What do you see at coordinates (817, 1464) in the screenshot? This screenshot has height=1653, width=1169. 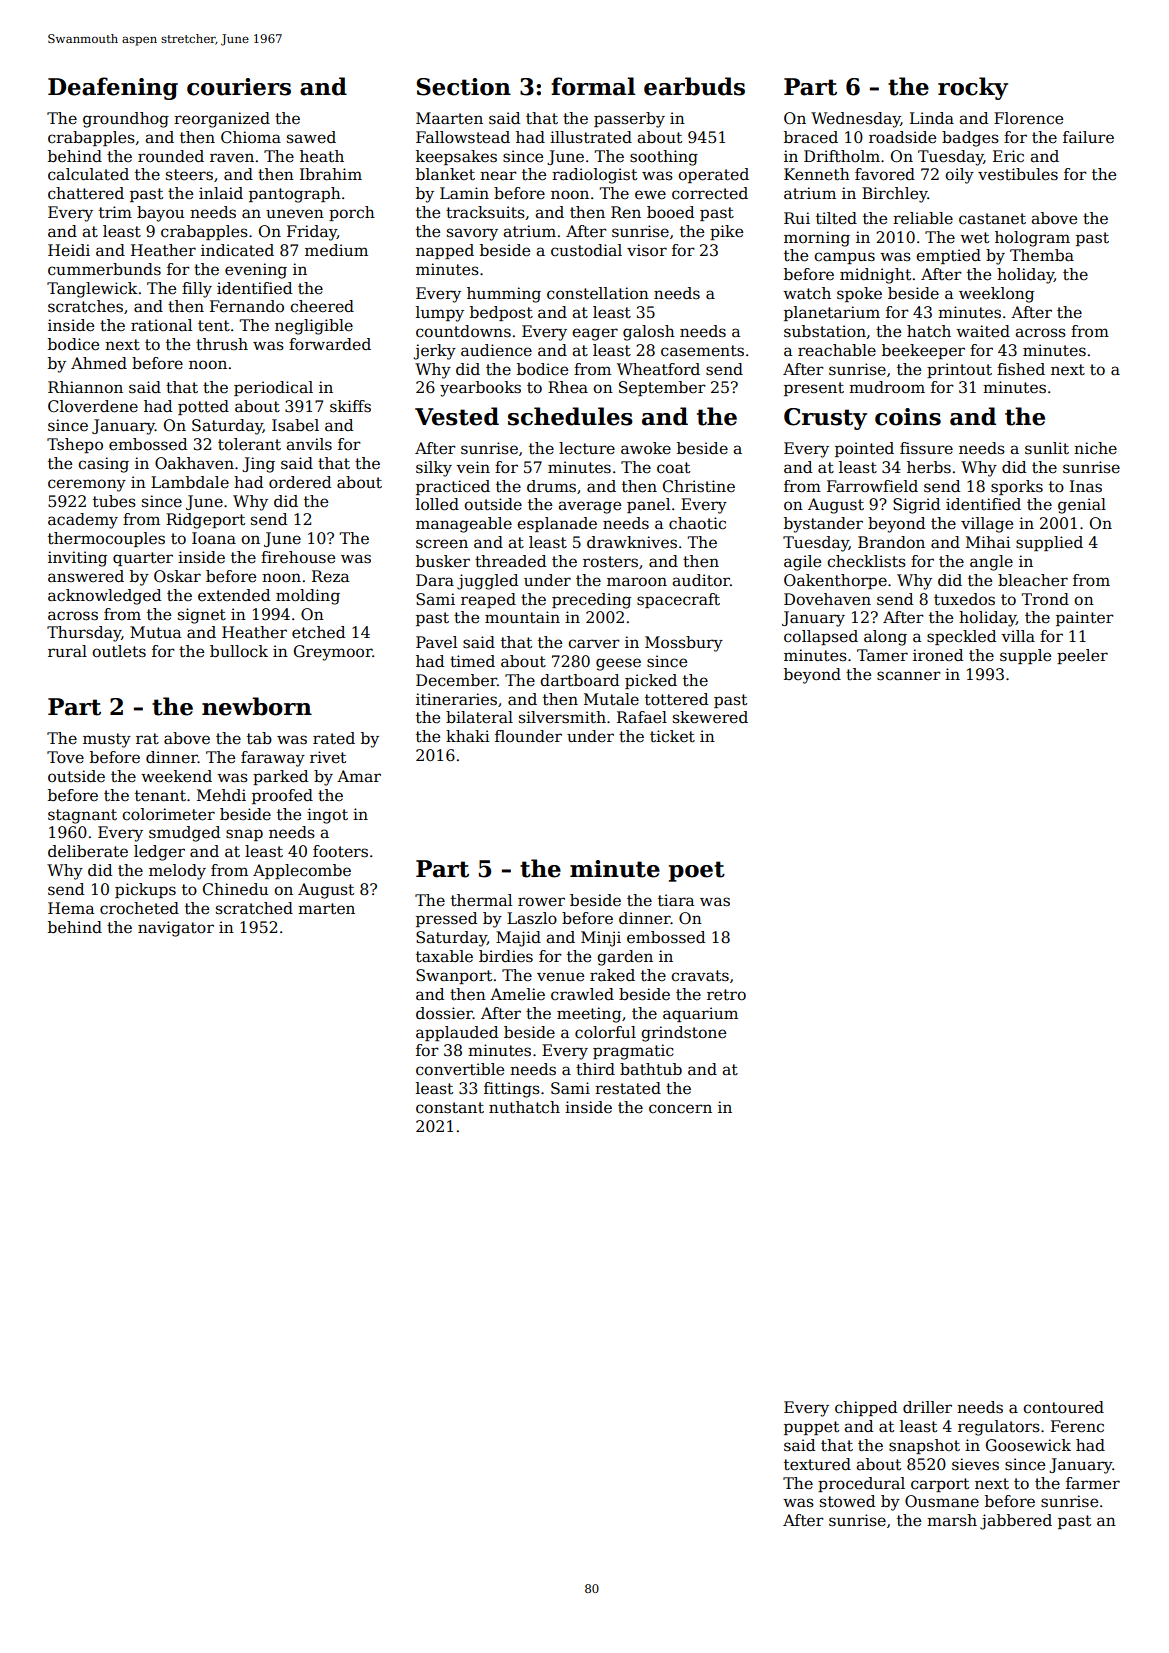 I see `textured` at bounding box center [817, 1464].
